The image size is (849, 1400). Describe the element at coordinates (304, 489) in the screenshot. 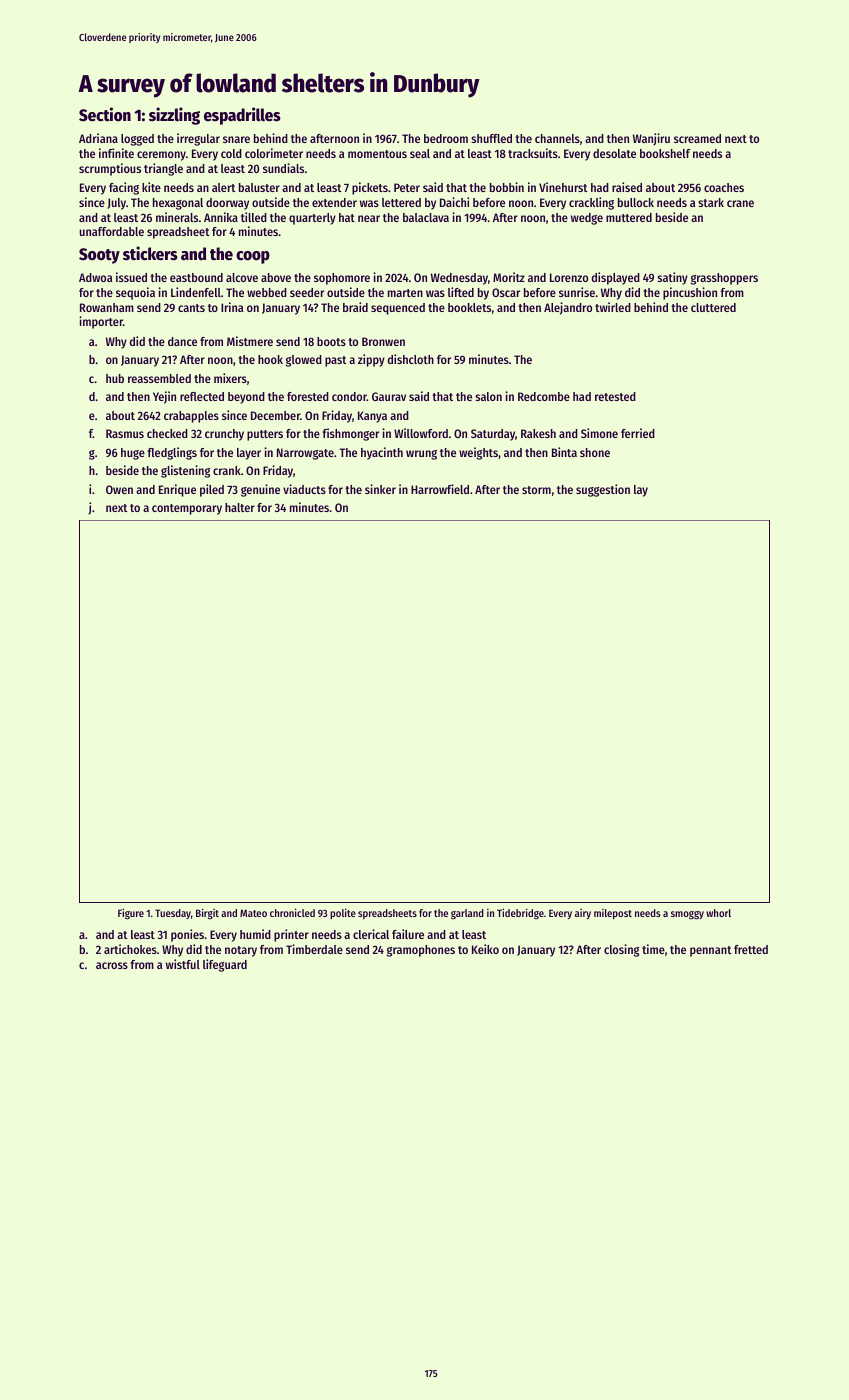

I see `viaducts` at that location.
